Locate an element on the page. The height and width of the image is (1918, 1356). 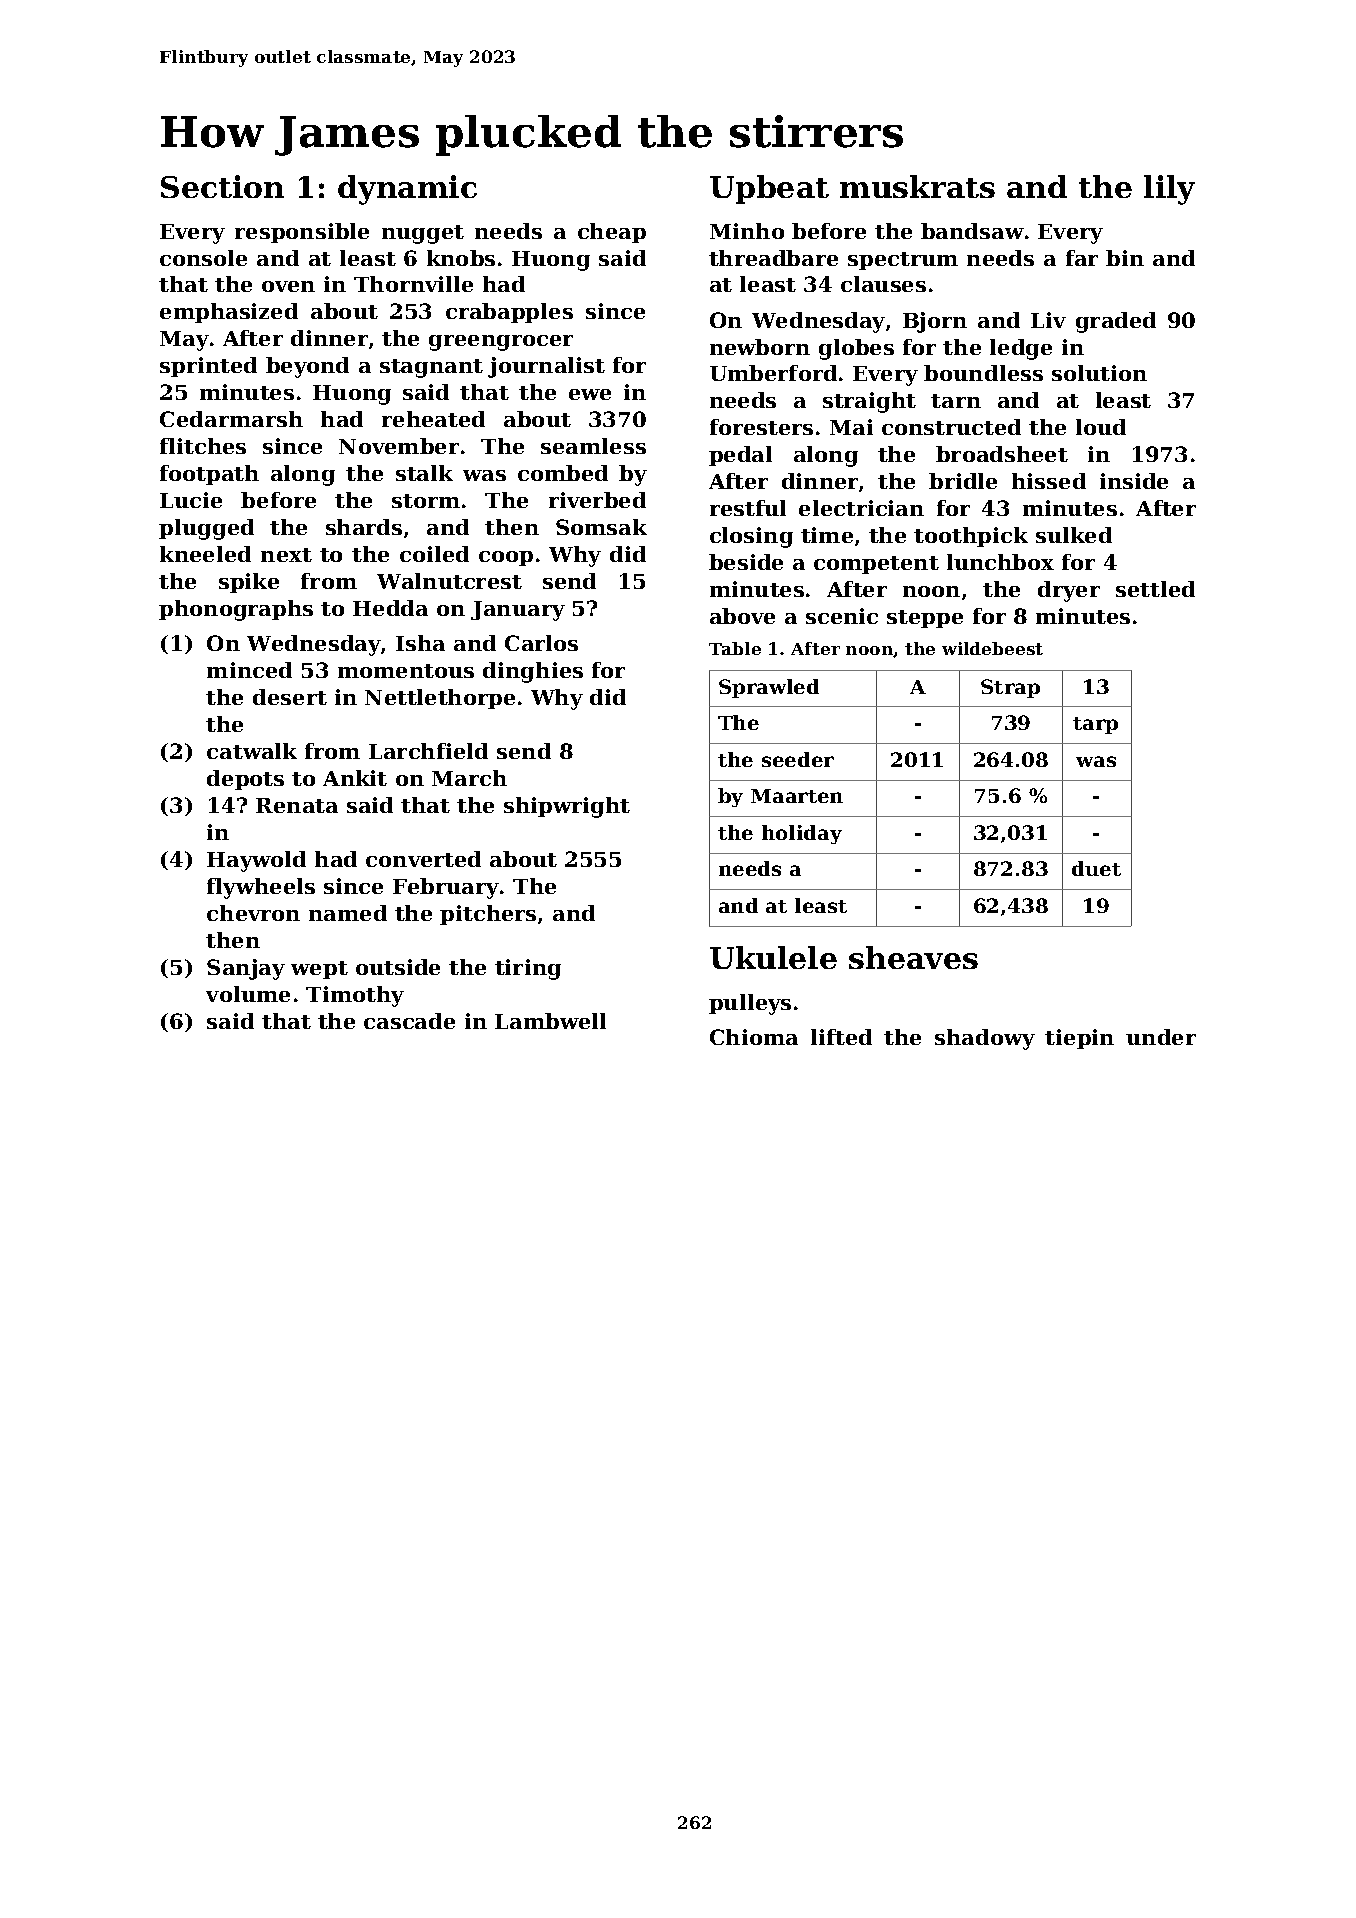
pitchers is located at coordinates (488, 915).
